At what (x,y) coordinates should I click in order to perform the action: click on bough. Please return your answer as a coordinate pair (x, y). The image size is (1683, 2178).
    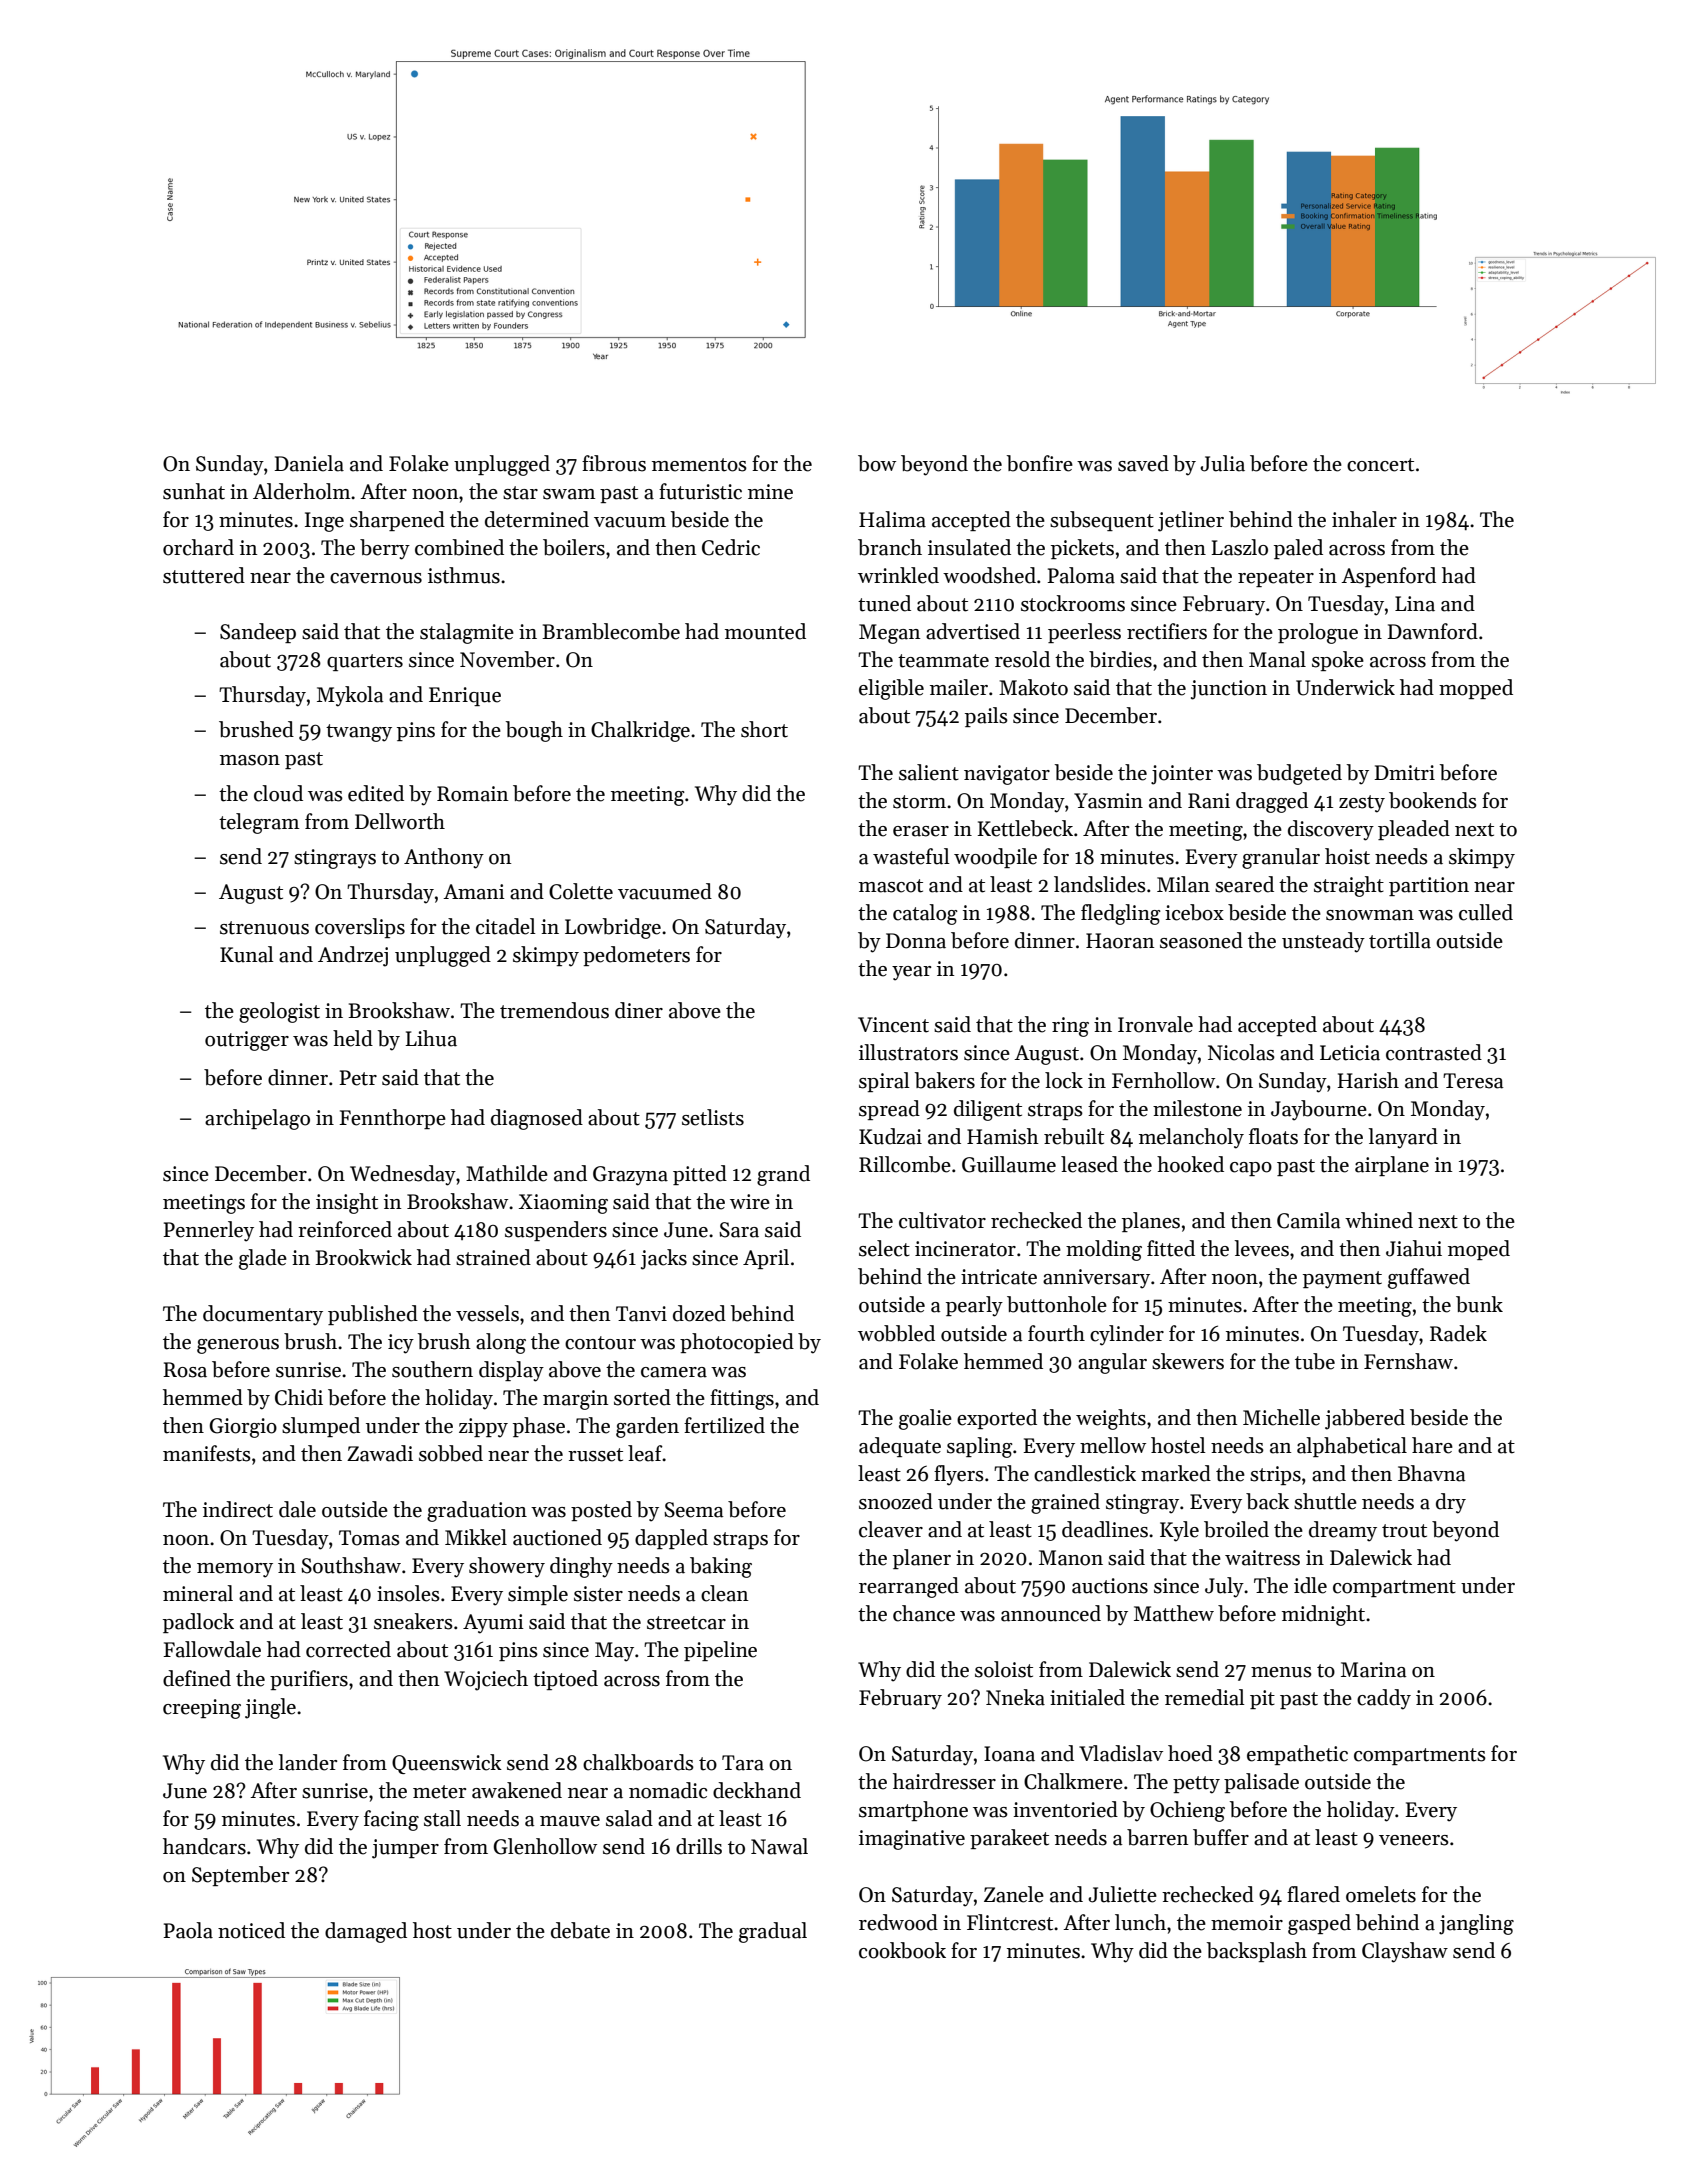
    Looking at the image, I should click on (534, 731).
